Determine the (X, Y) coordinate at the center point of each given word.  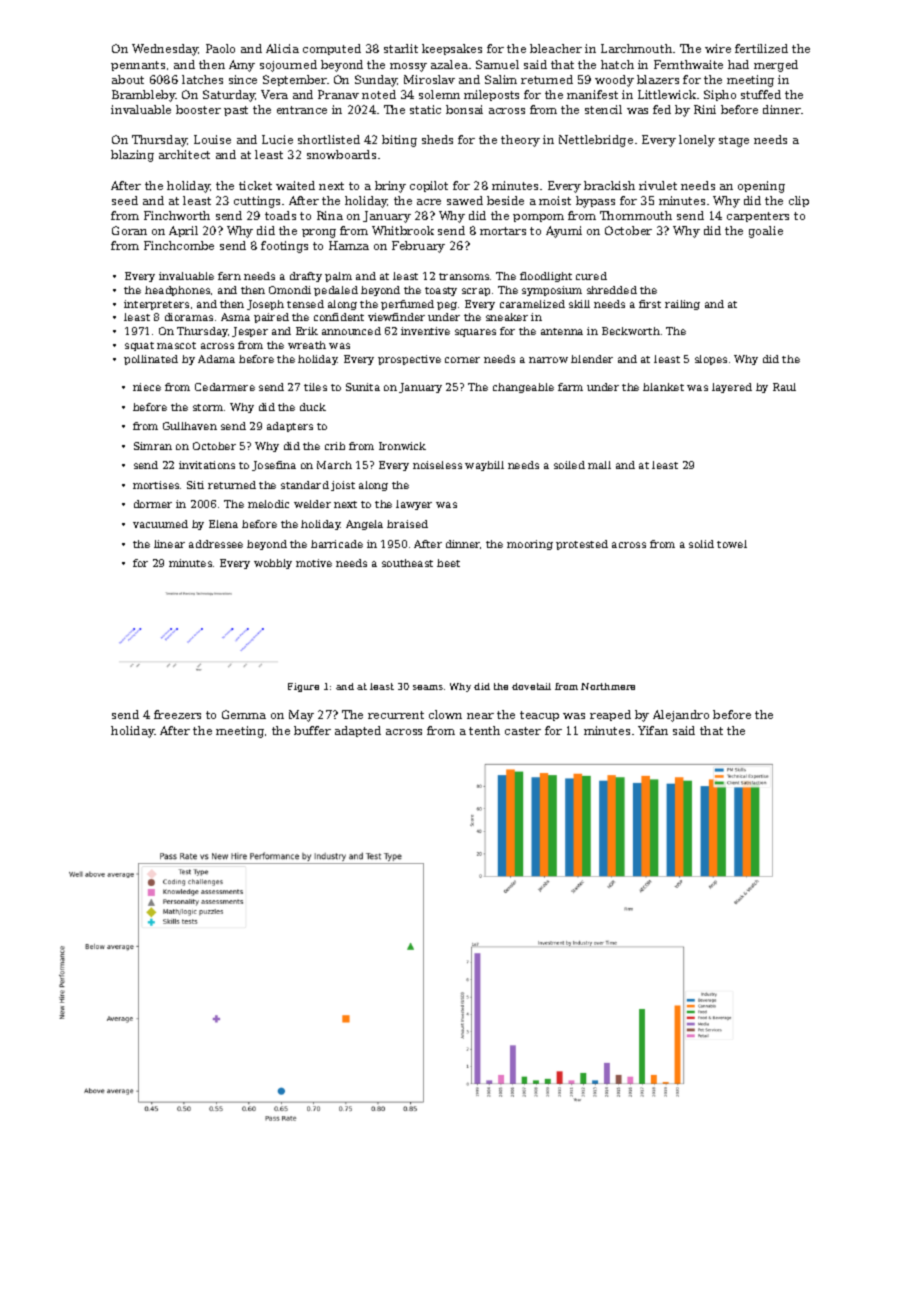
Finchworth (177, 215)
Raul (784, 387)
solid (701, 544)
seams (428, 687)
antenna (562, 331)
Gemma (244, 714)
